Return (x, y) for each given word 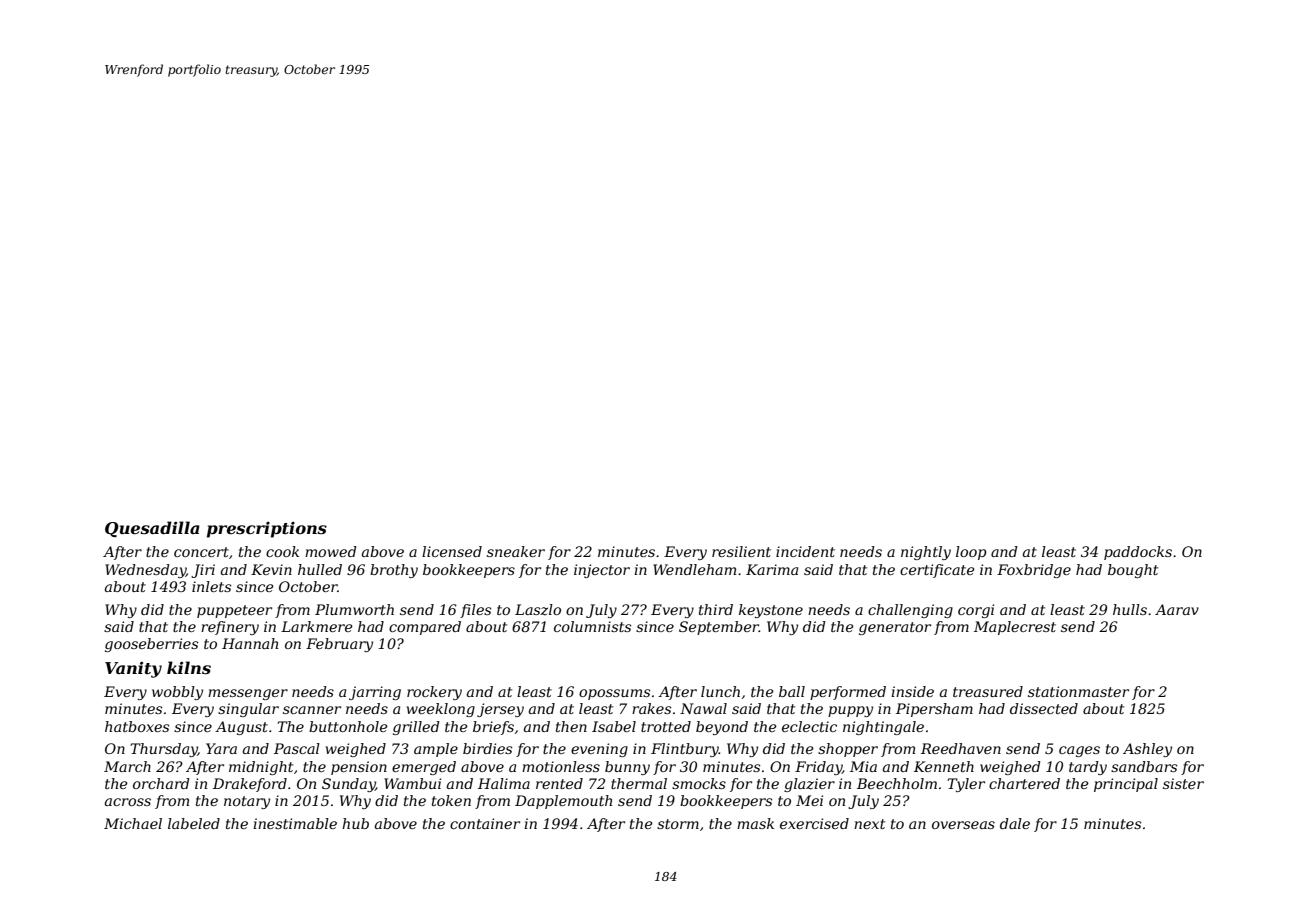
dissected (1044, 708)
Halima (504, 783)
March (127, 766)
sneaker (516, 551)
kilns (189, 667)
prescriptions (267, 530)
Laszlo (538, 610)
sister (1183, 783)
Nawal (703, 708)
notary (247, 802)
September (719, 628)
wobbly (177, 693)
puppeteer (234, 611)
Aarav (1177, 609)
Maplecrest (1015, 628)
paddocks (1138, 553)
